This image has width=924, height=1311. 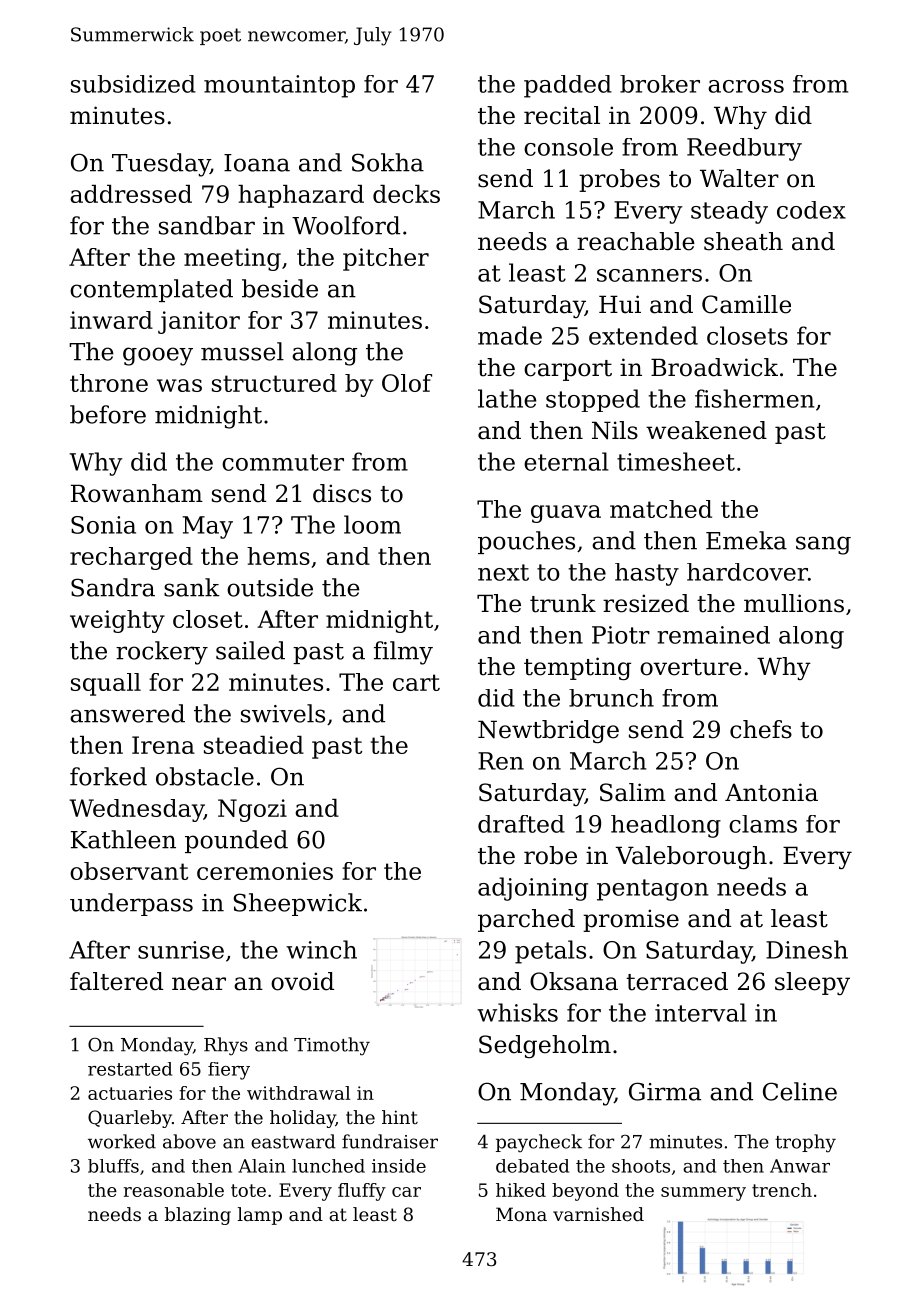 I want to click on eternal, so click(x=566, y=461).
